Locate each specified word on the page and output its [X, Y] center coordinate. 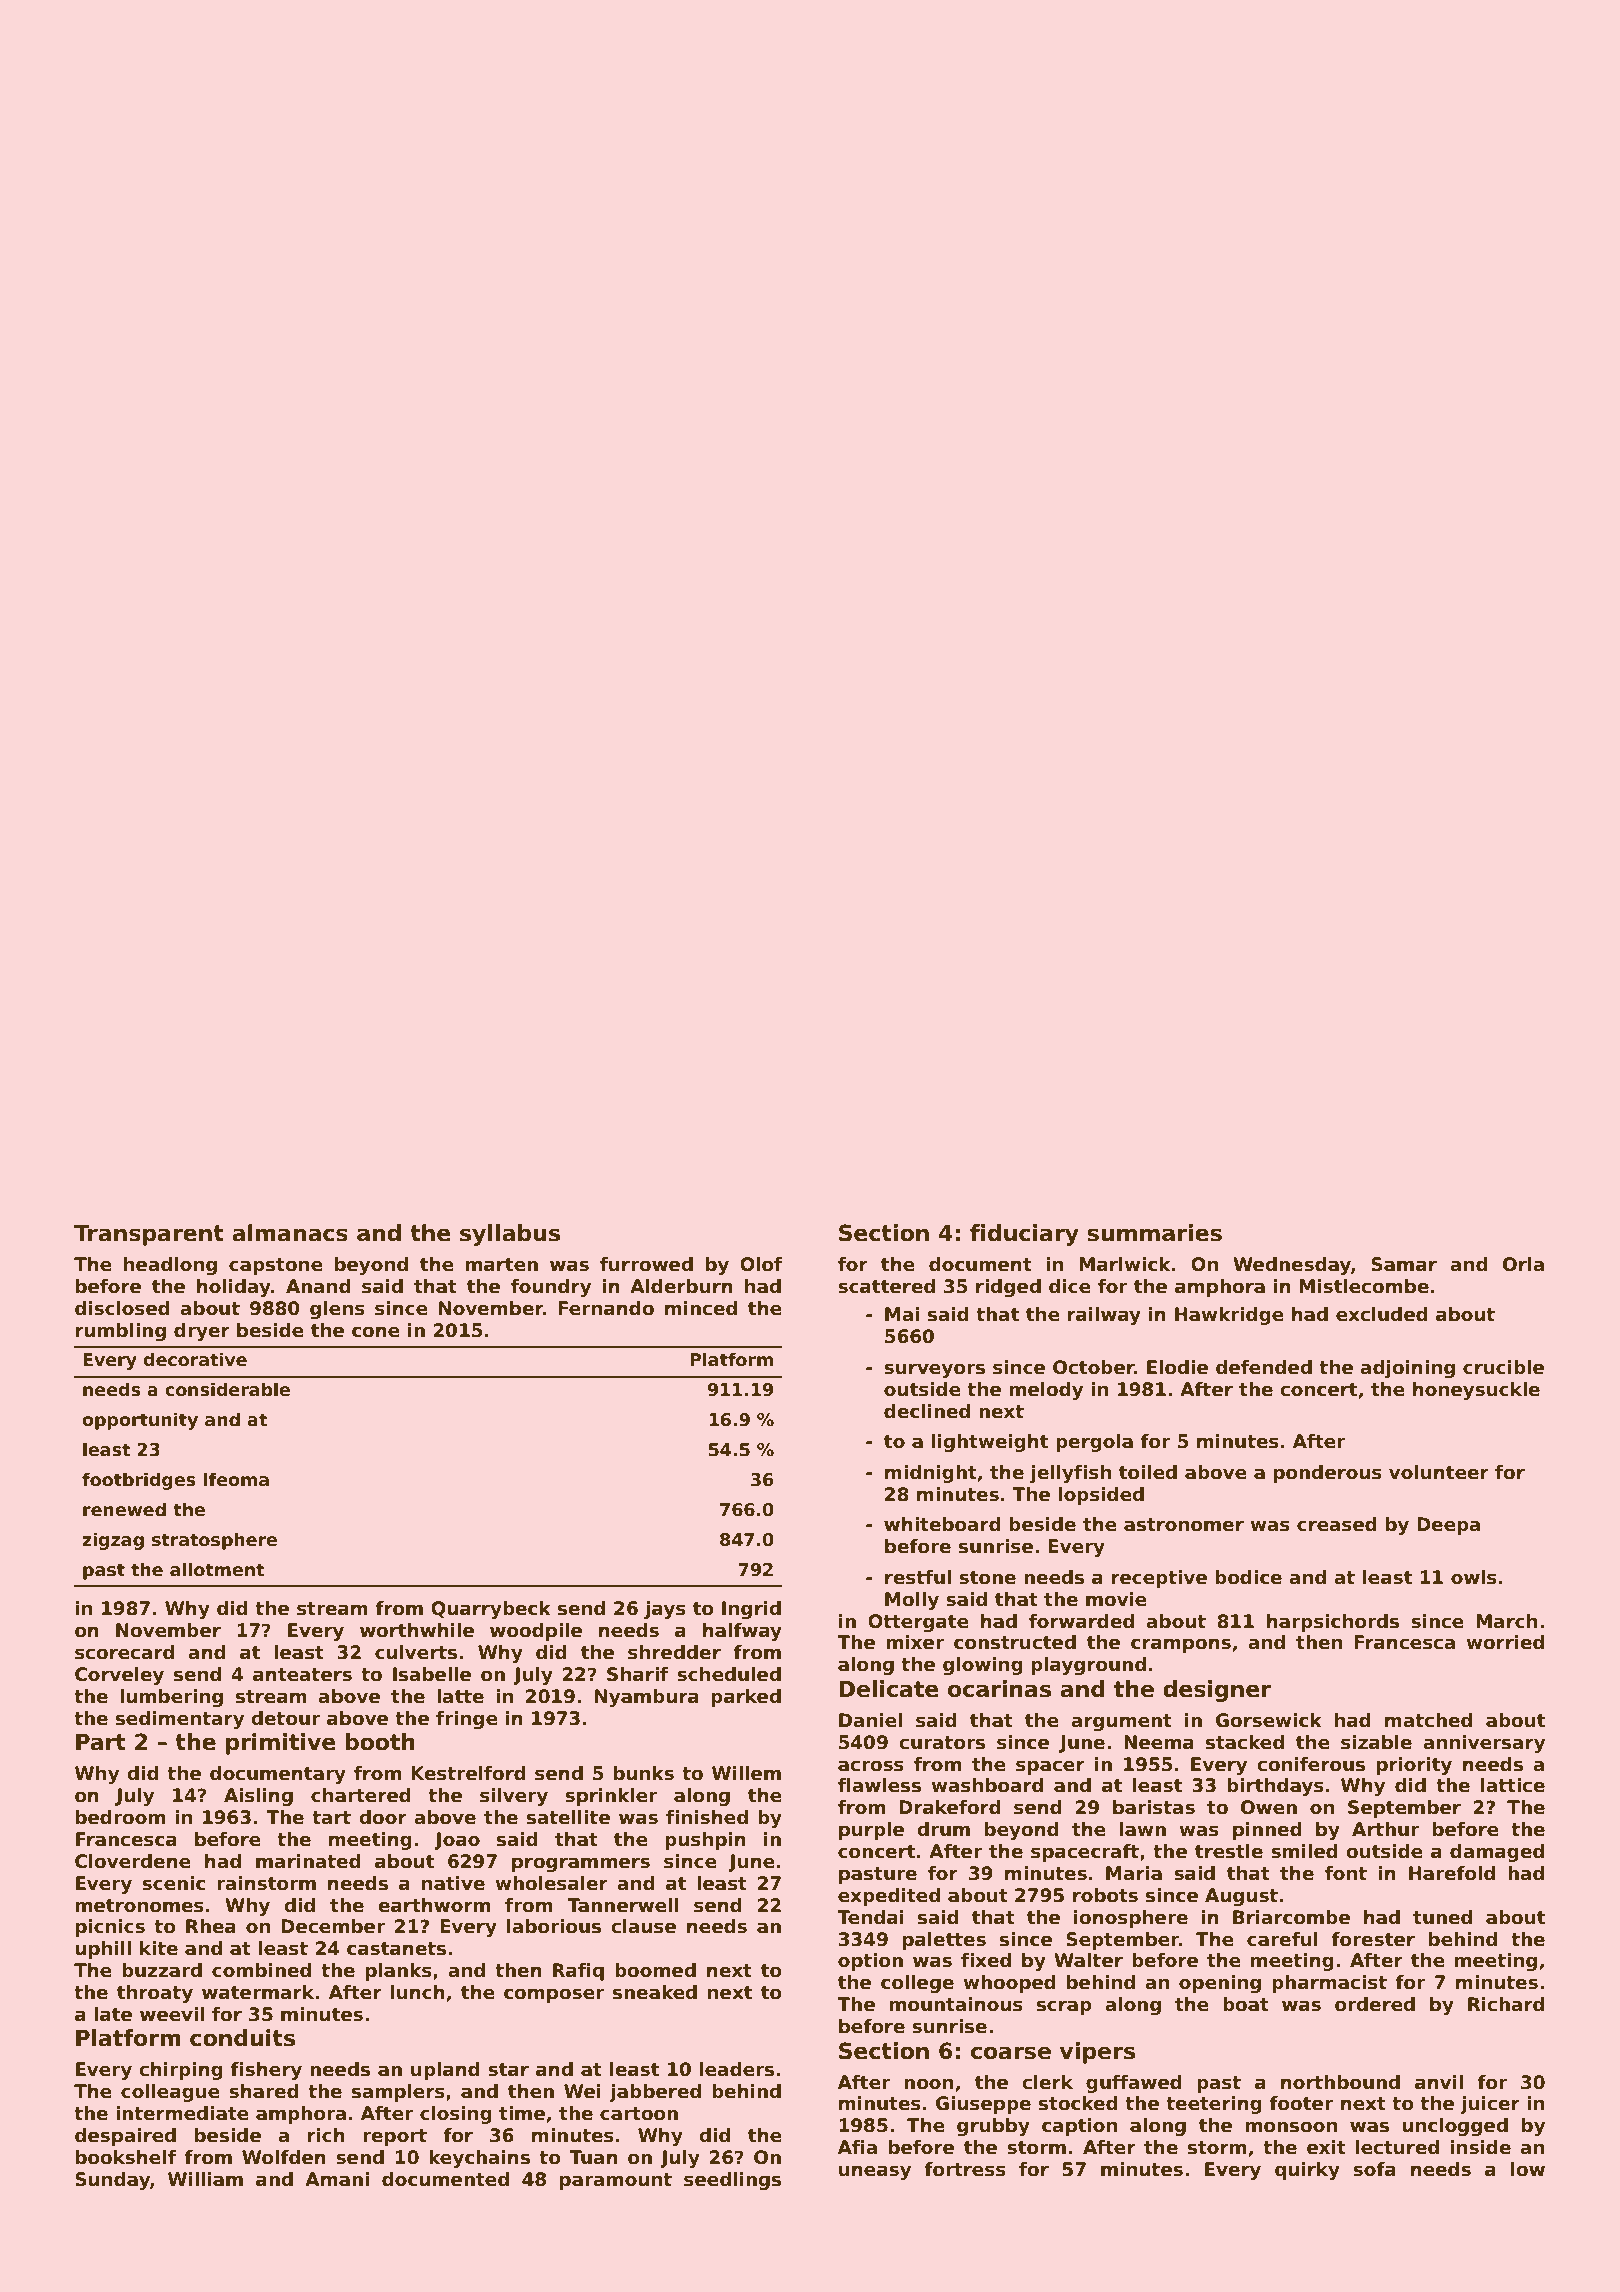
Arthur [1385, 1829]
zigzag [113, 1541]
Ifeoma [236, 1479]
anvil [1439, 2082]
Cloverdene [133, 1861]
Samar [1404, 1264]
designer [1217, 1691]
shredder [674, 1652]
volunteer [1439, 1472]
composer [554, 1995]
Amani [337, 2179]
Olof [761, 1264]
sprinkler [611, 1797]
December [333, 1926]
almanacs [290, 1233]
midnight [931, 1474]
